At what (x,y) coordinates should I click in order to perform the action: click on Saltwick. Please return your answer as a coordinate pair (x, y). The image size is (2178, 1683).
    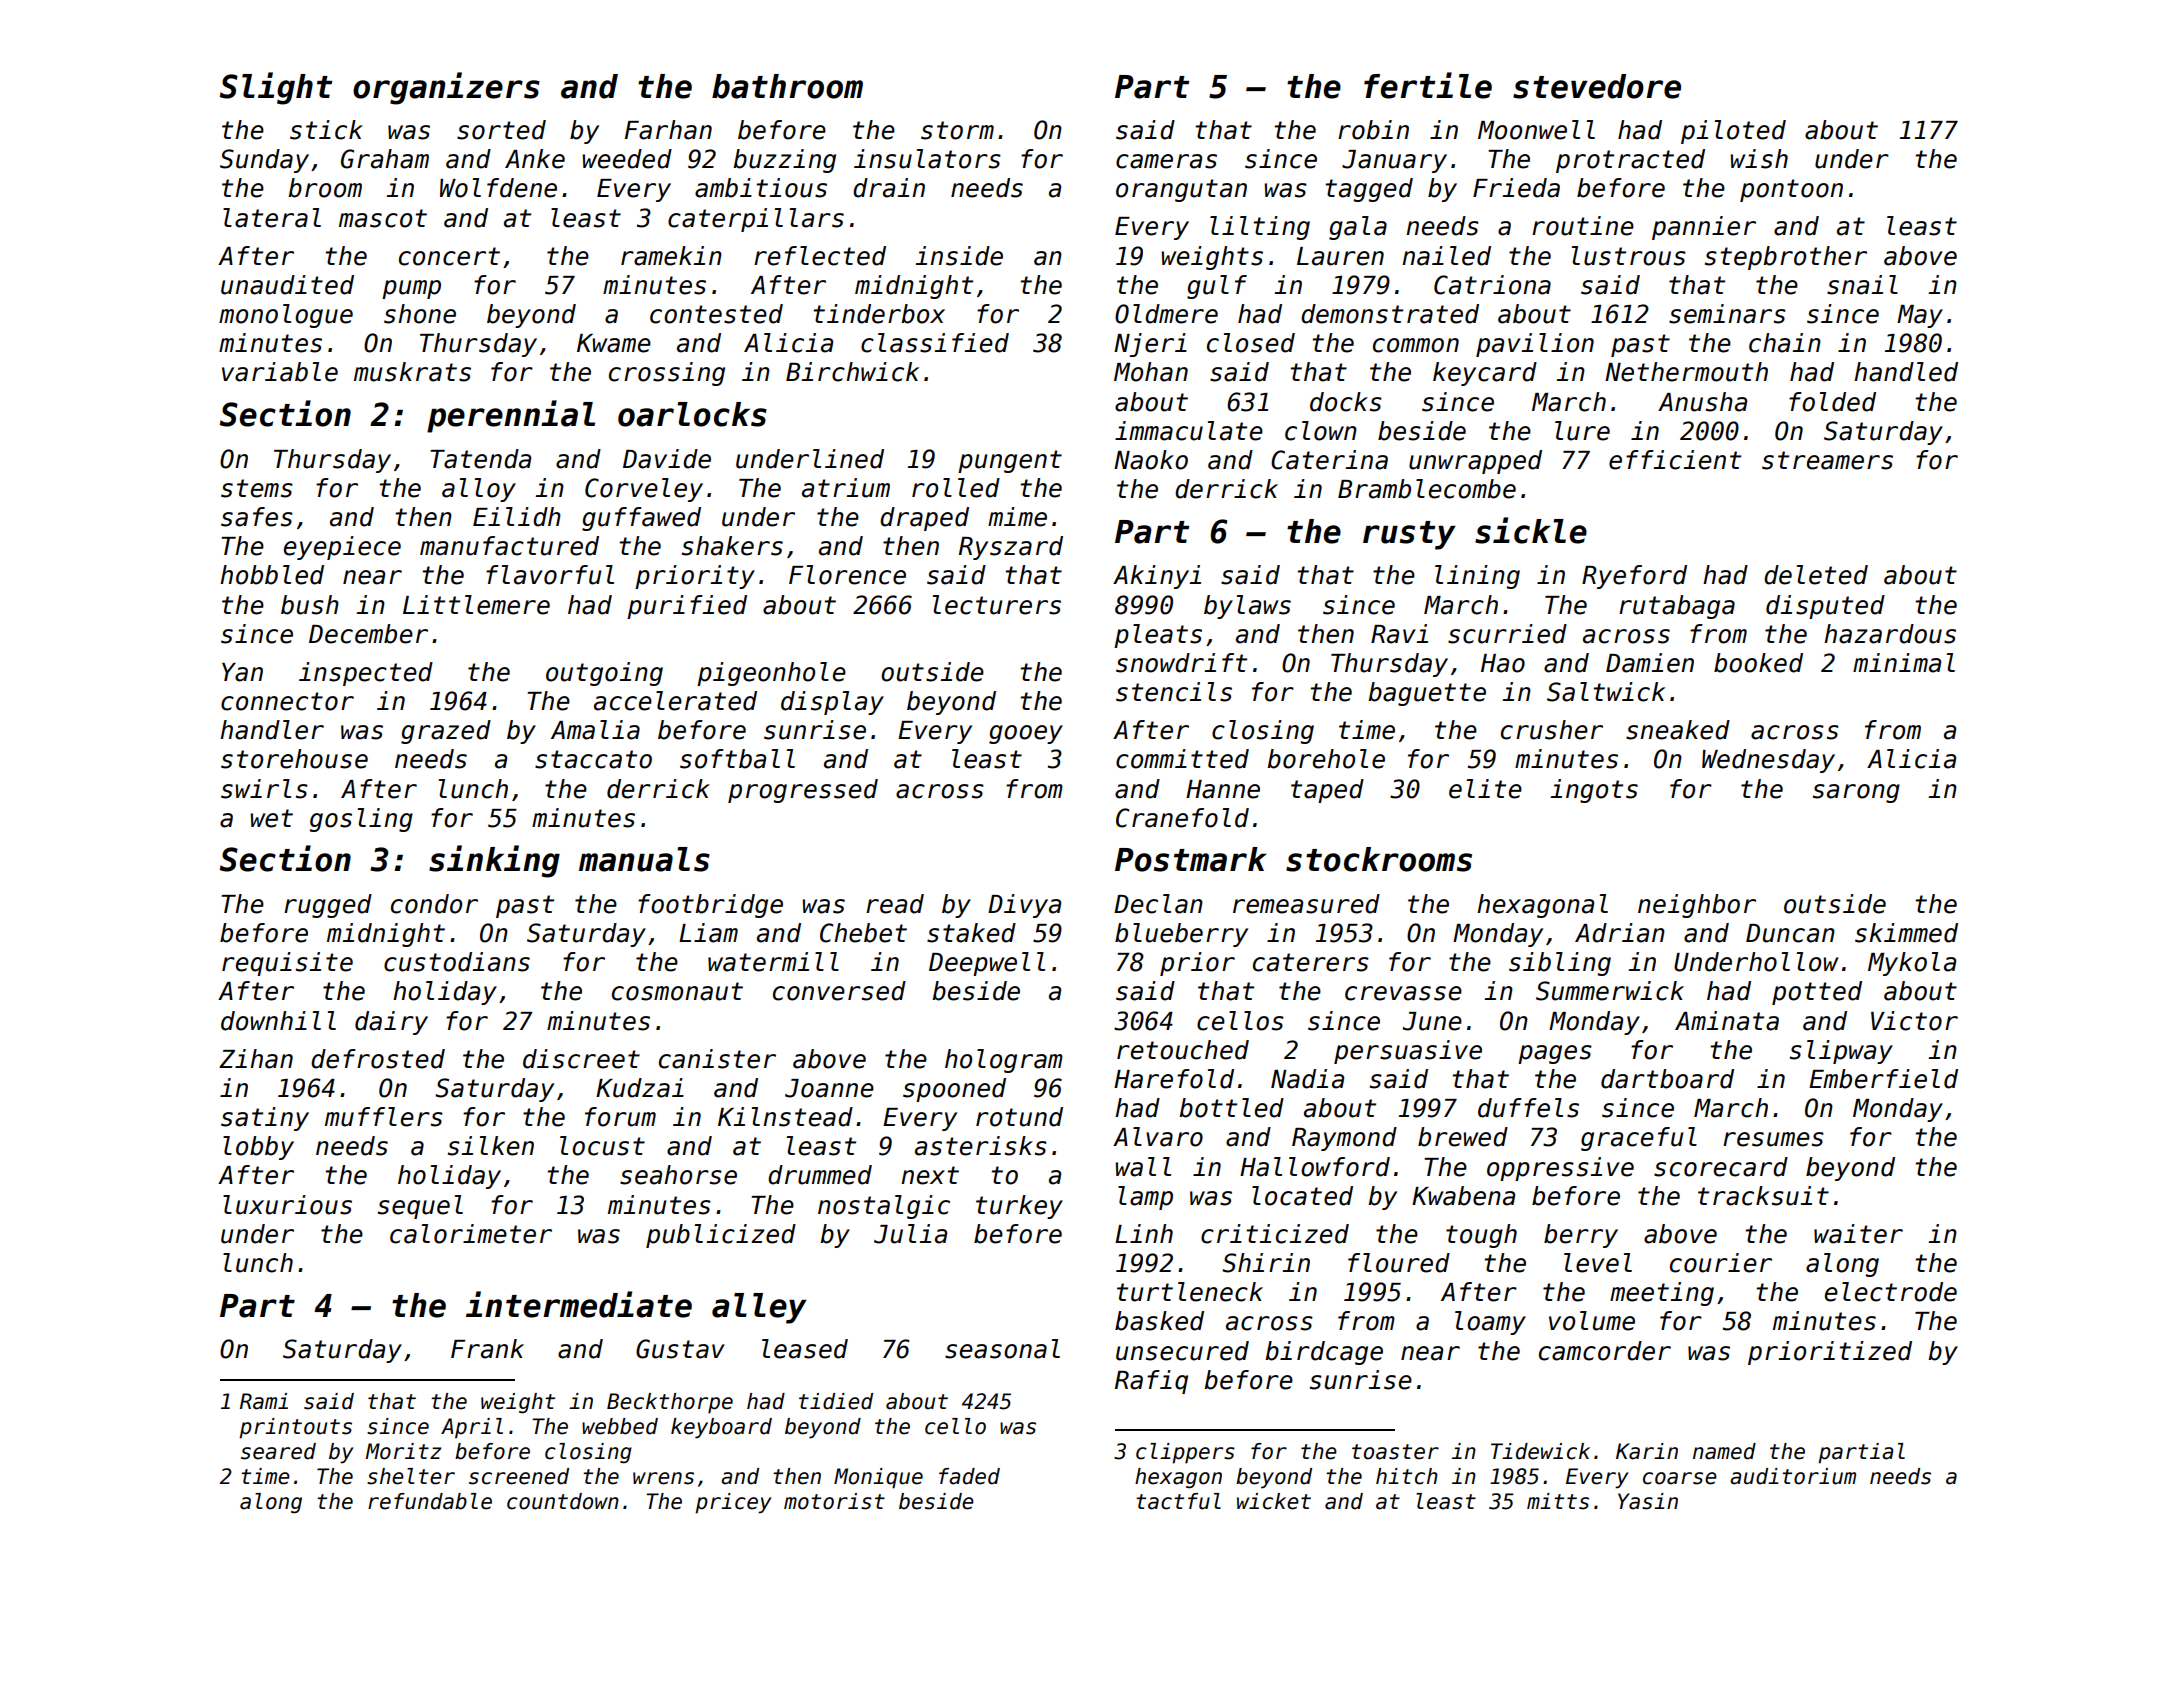
    Looking at the image, I should click on (1606, 692).
